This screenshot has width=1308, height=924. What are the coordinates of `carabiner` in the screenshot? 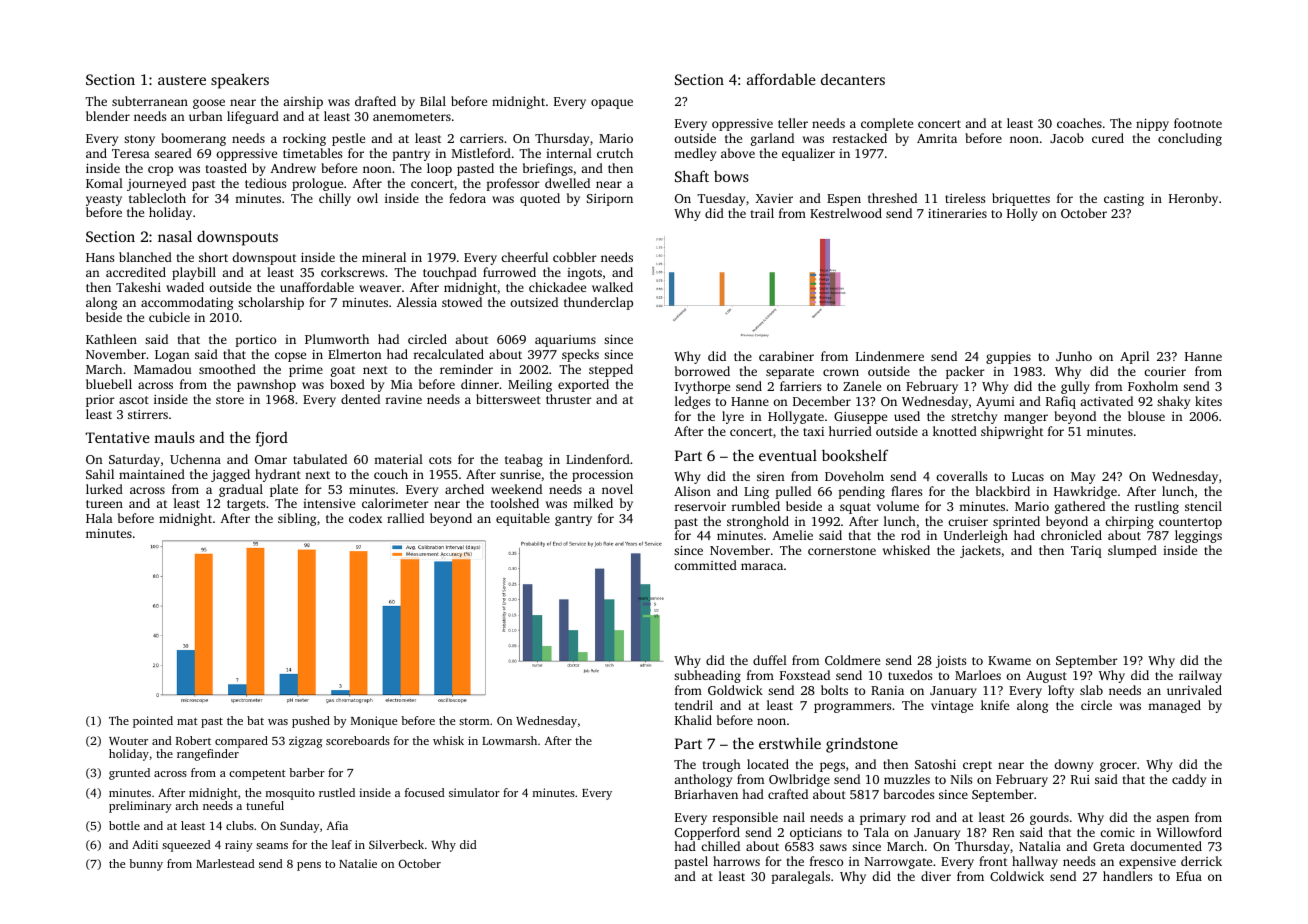 It's located at (786, 356).
